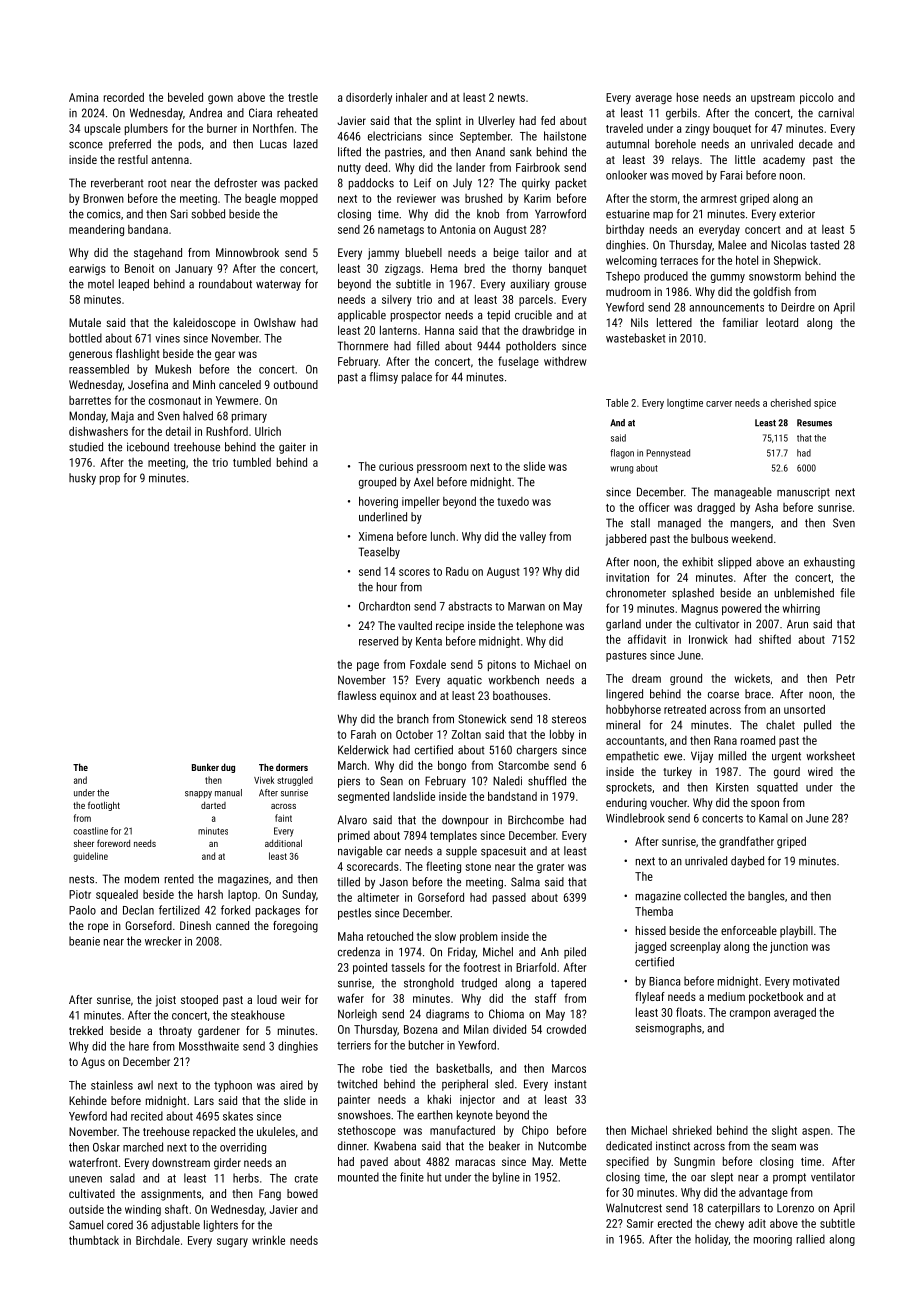 This page has height=1308, width=924. I want to click on Amina, so click(83, 97).
